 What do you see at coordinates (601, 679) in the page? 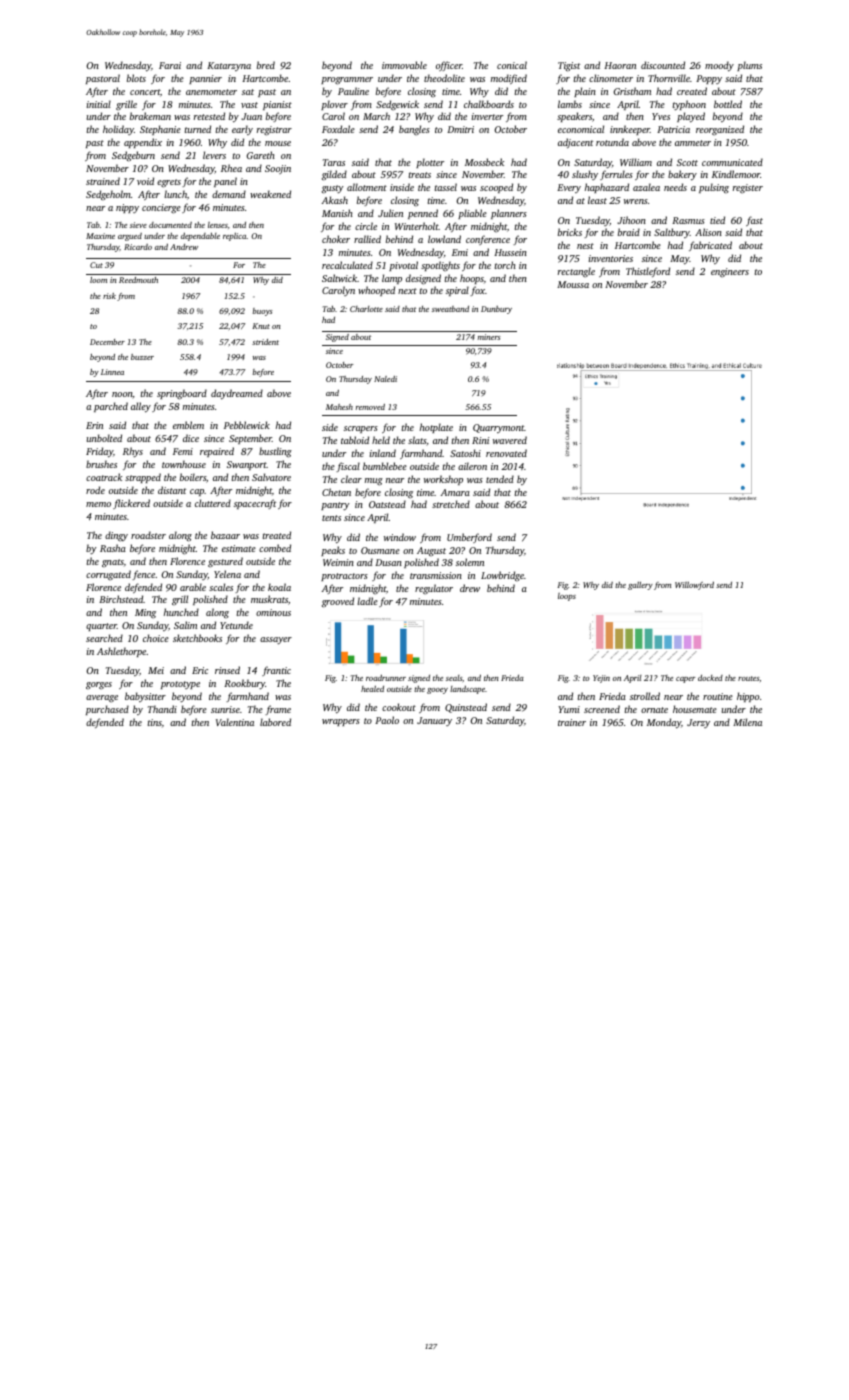
I see `Yejin` at bounding box center [601, 679].
